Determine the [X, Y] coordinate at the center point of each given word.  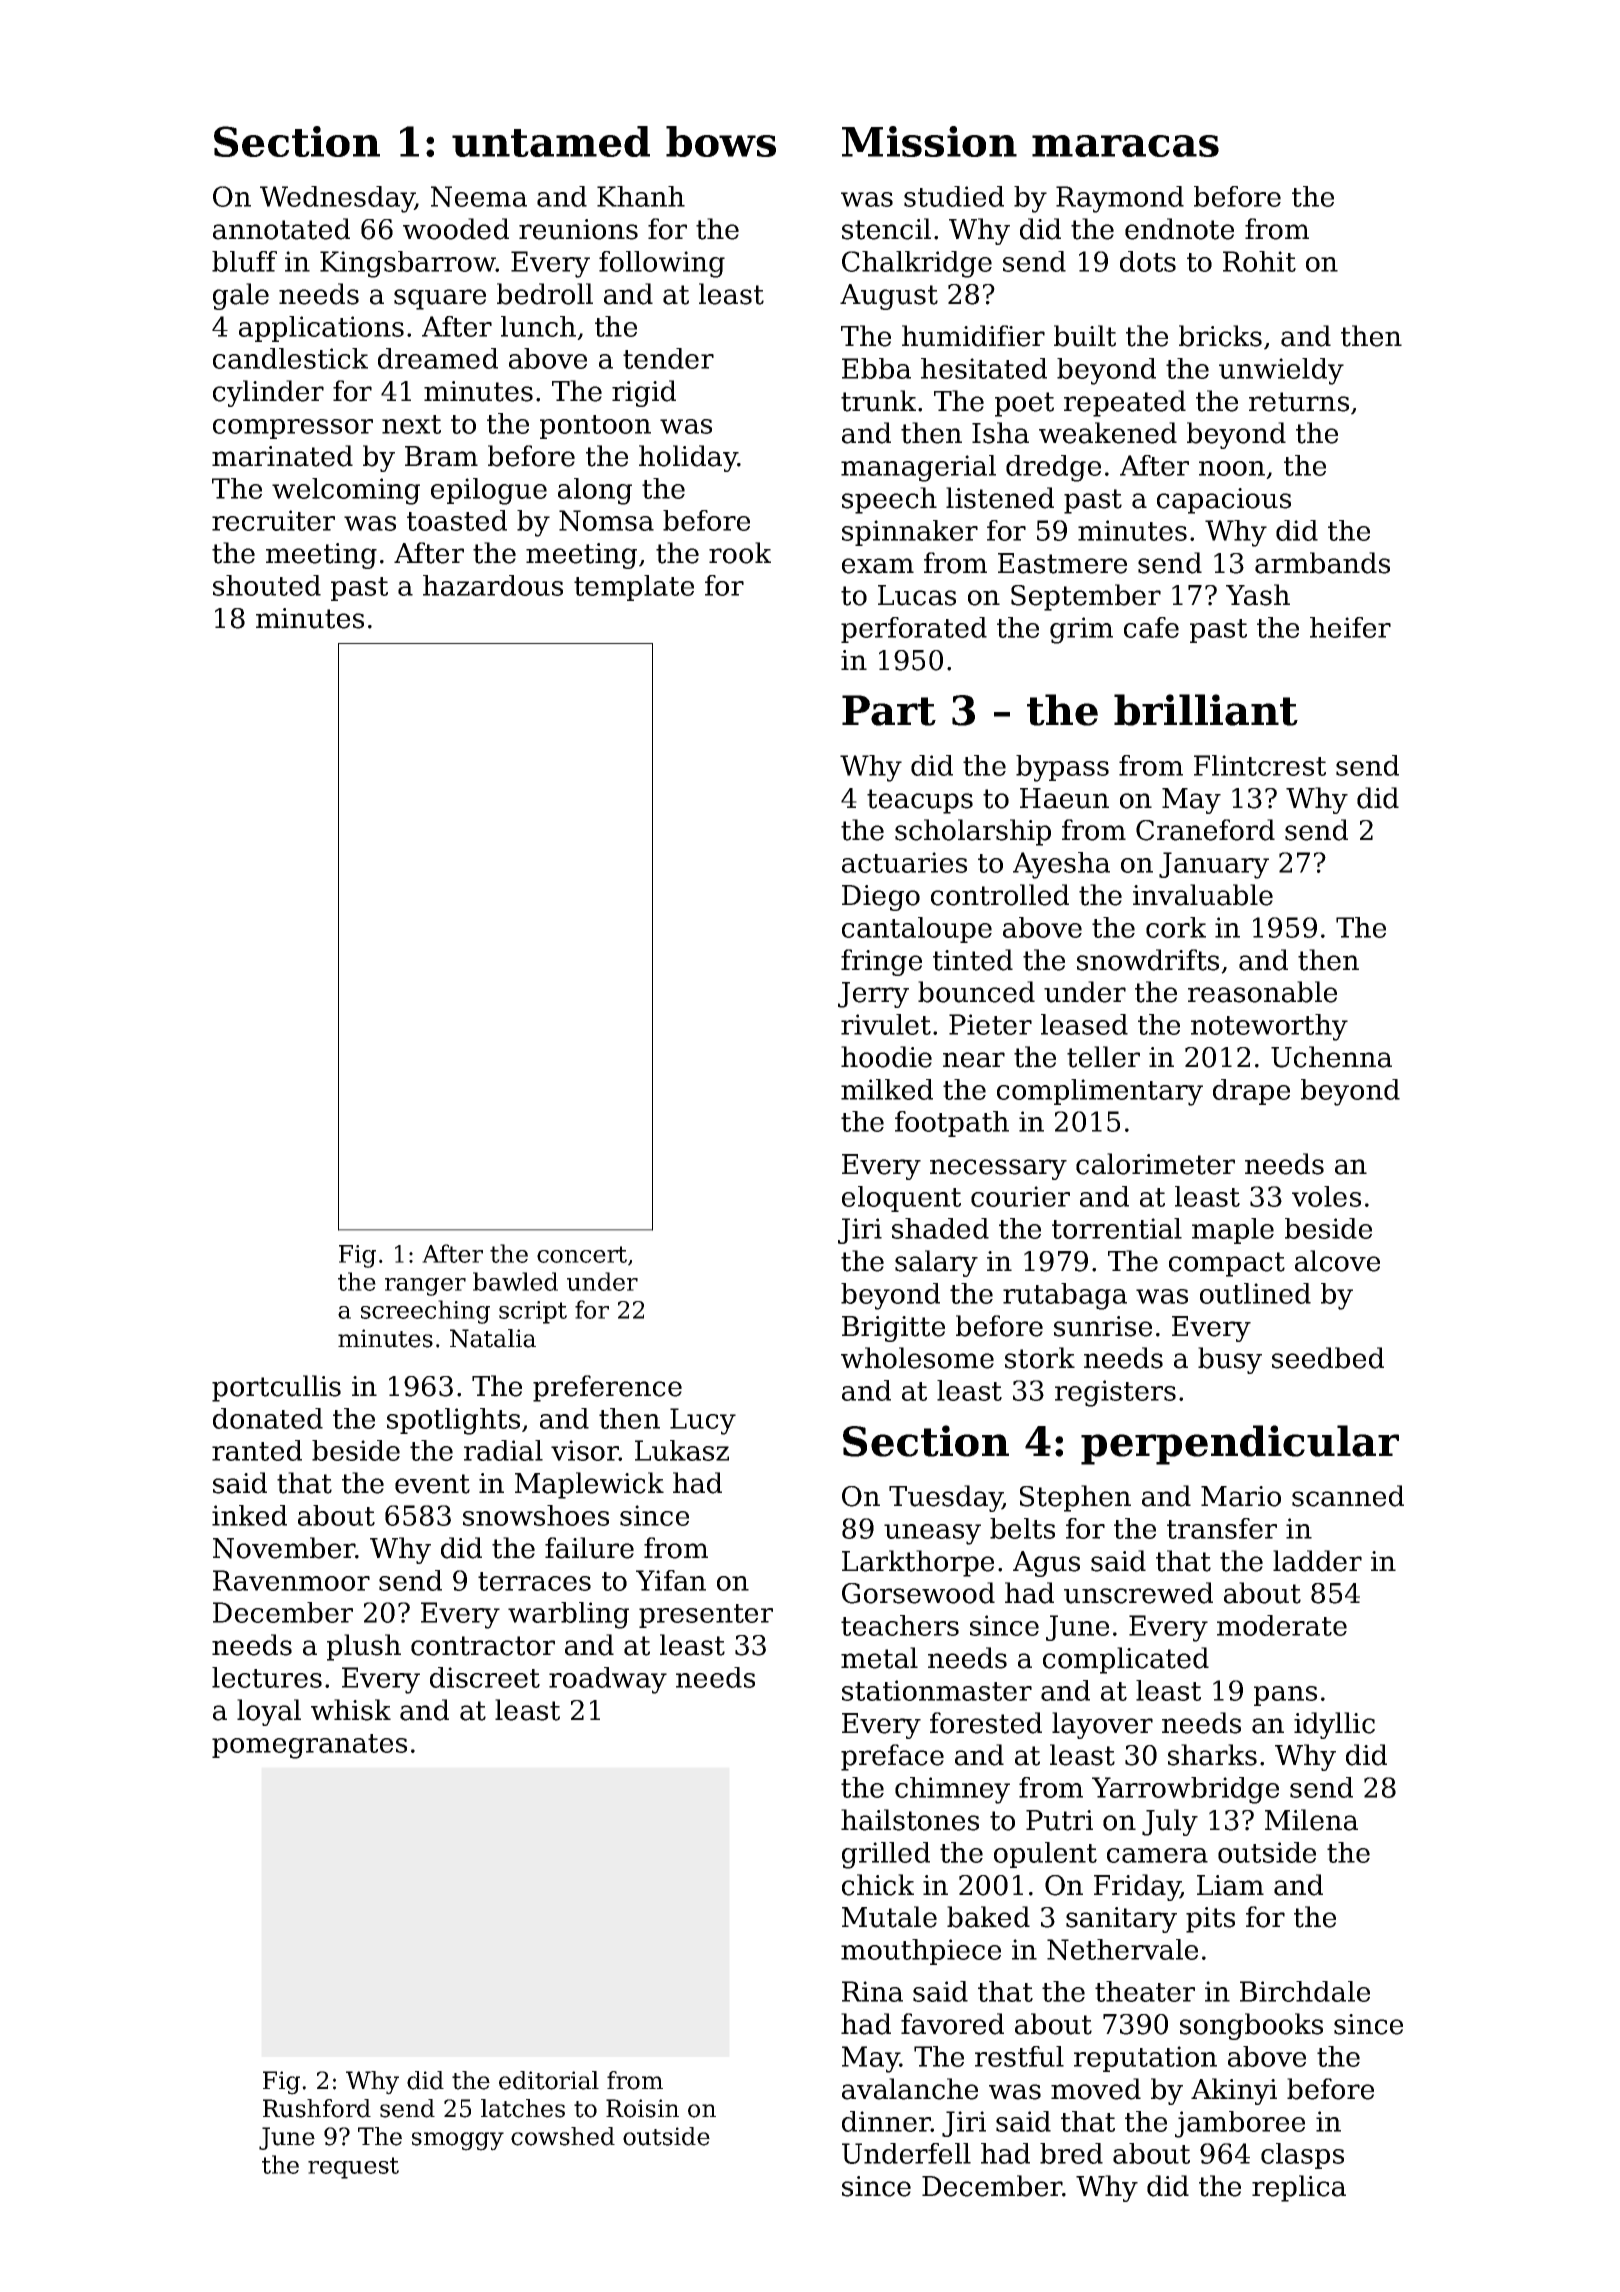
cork [1176, 927]
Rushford [317, 2108]
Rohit [1259, 261]
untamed [551, 141]
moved [1096, 2089]
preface [892, 1757]
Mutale [889, 1917]
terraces [534, 1581]
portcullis [276, 1388]
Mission [929, 141]
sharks [1212, 1755]
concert [582, 1254]
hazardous [493, 585]
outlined [1255, 1293]
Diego [881, 898]
